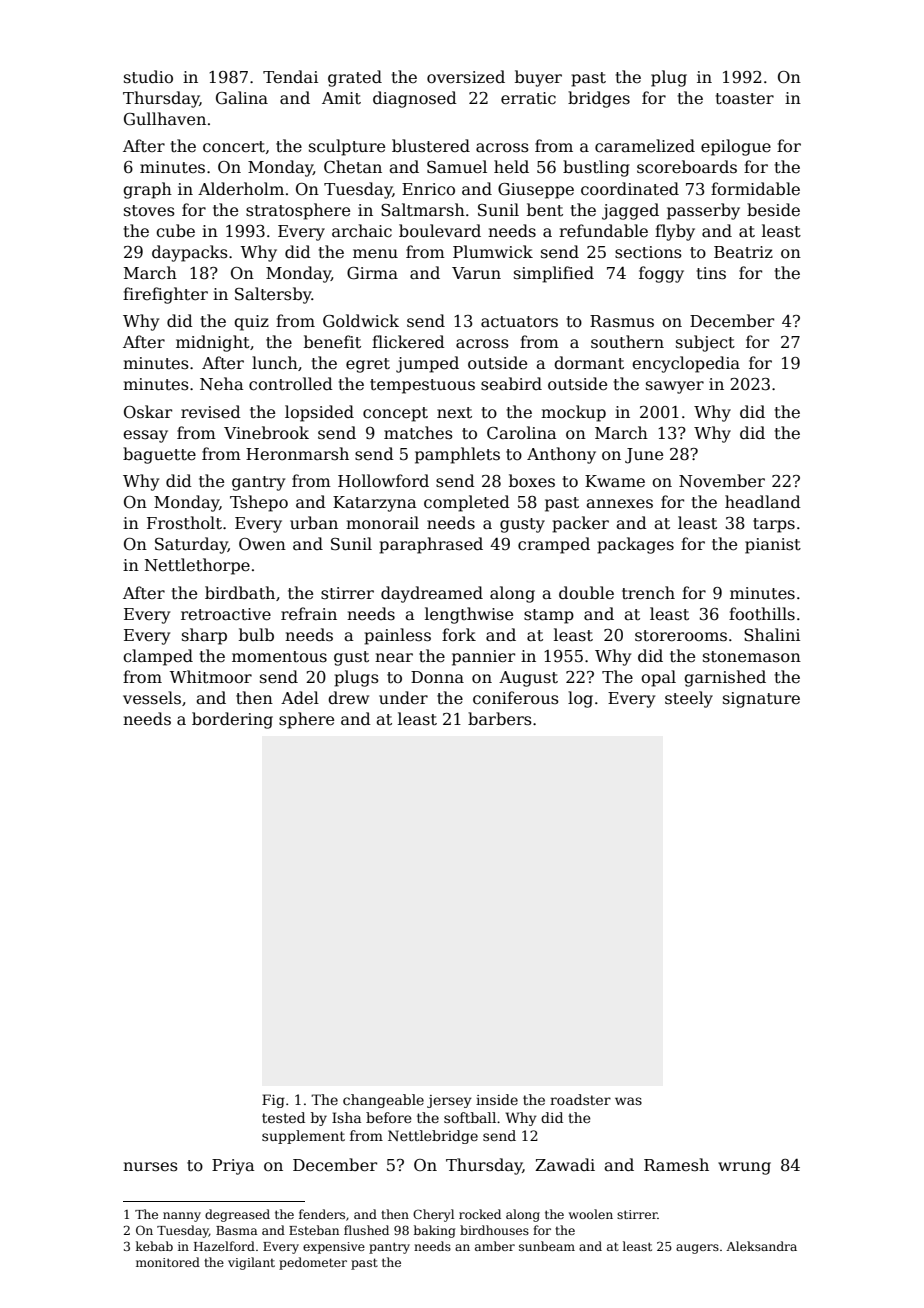  Describe the element at coordinates (745, 98) in the screenshot. I see `toaster` at that location.
